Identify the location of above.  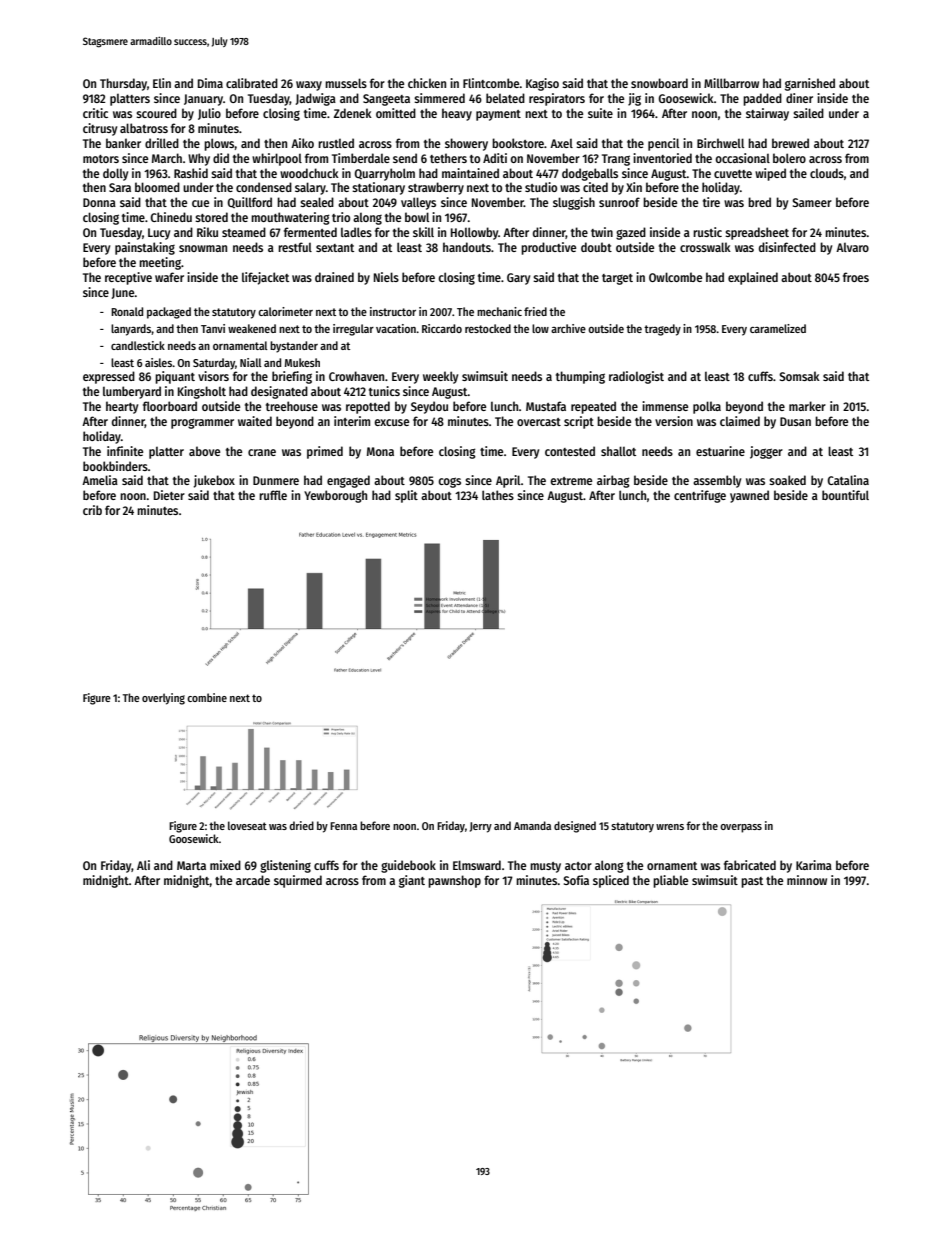
(204, 451).
